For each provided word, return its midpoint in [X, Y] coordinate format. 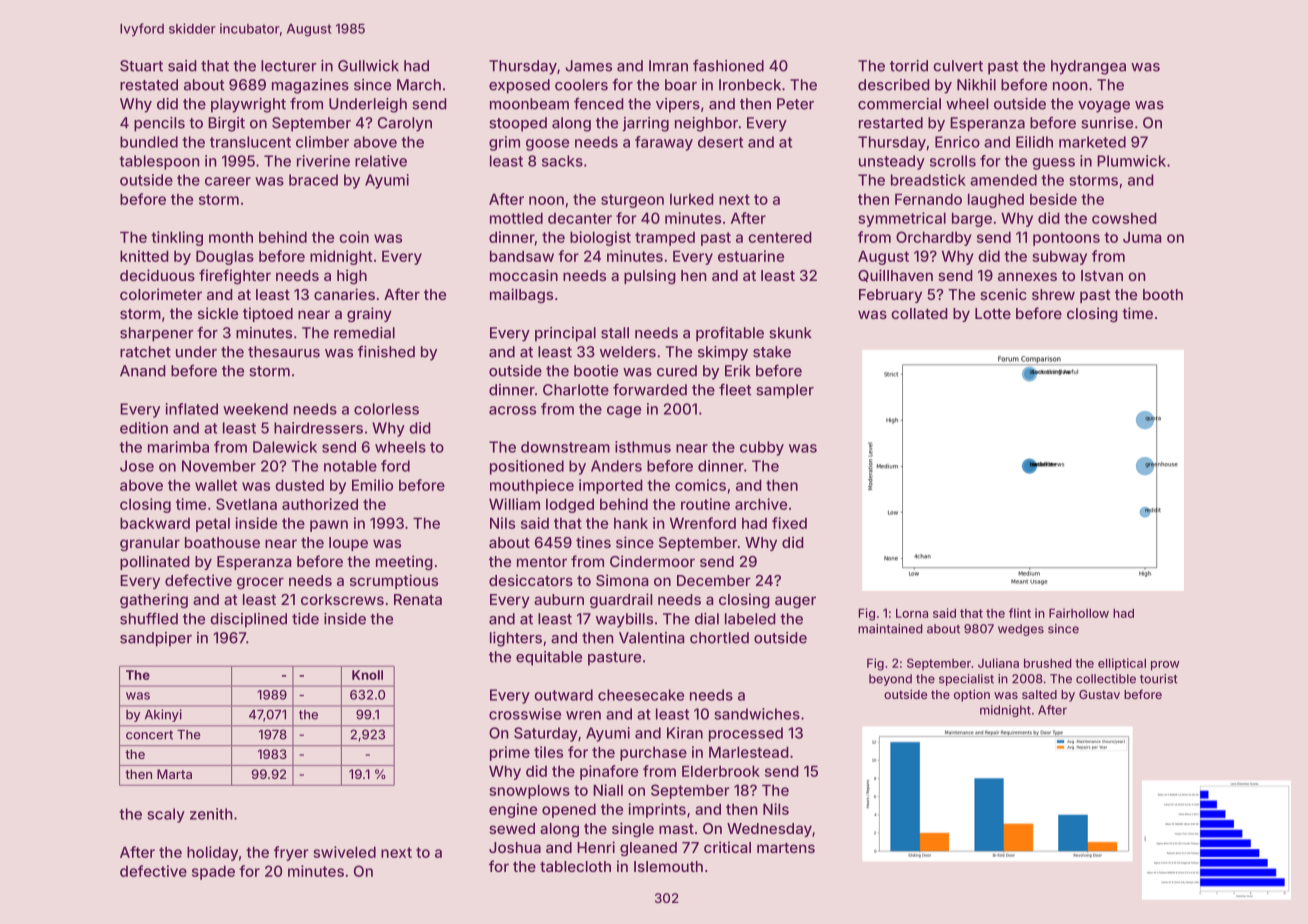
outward [563, 695]
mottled [516, 218]
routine [705, 504]
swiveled [345, 852]
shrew [1053, 294]
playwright [248, 105]
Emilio [372, 485]
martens [786, 848]
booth [1163, 294]
